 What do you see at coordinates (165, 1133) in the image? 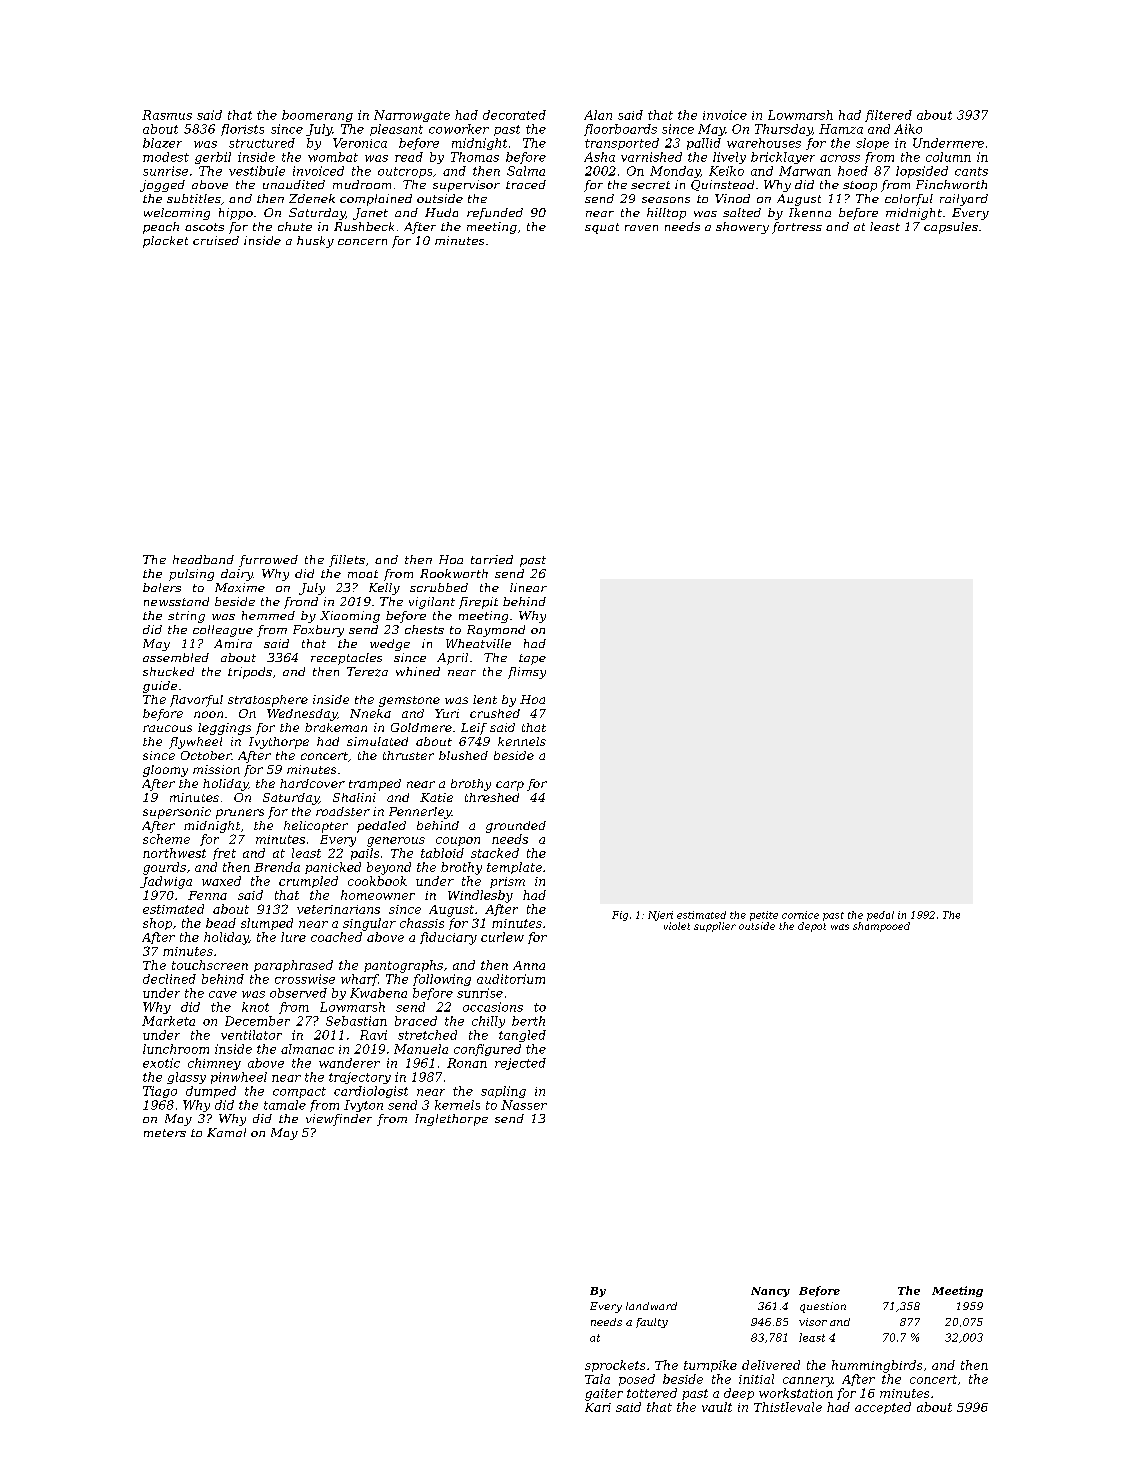
I see `meters` at bounding box center [165, 1133].
